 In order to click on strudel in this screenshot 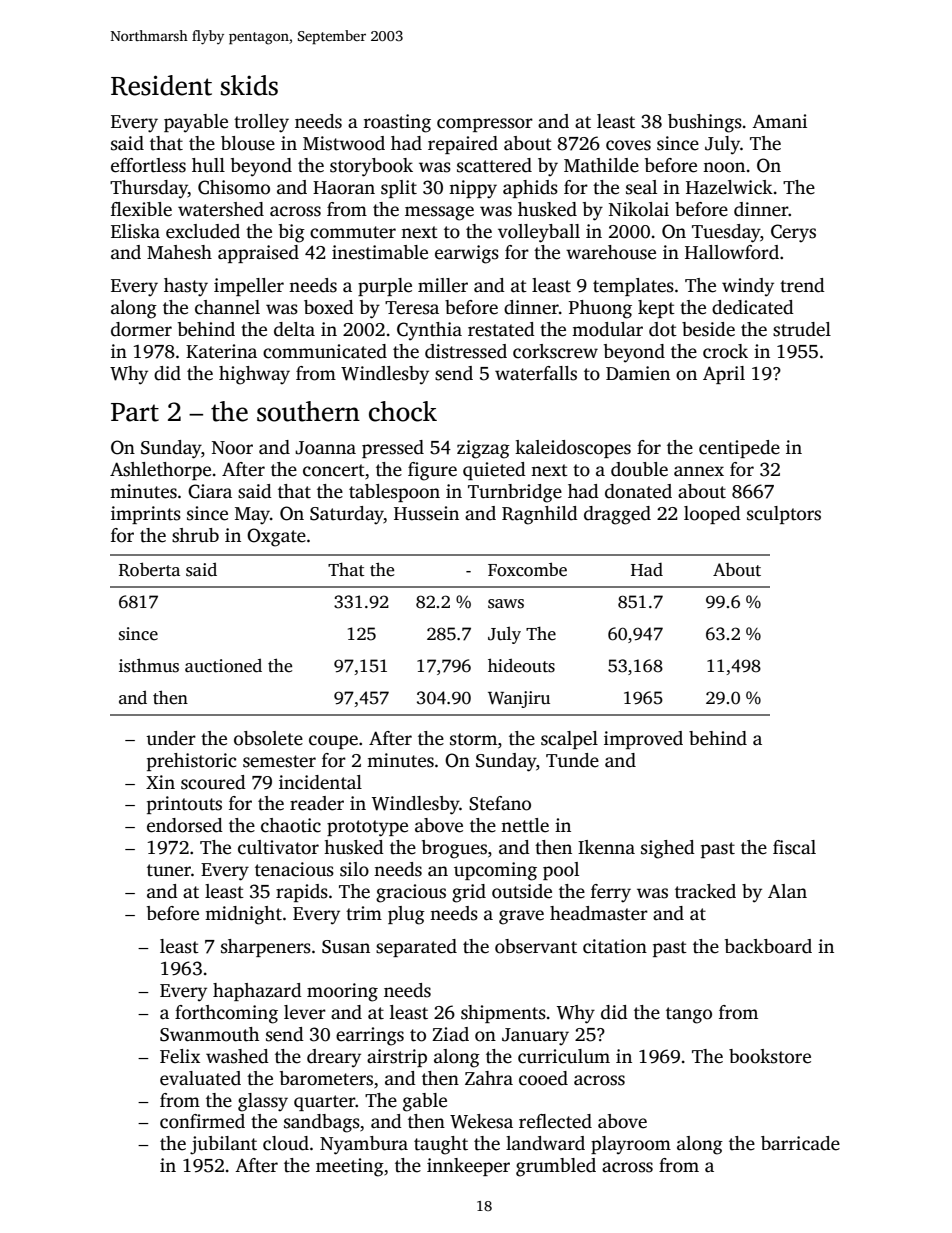, I will do `click(802, 329)`.
